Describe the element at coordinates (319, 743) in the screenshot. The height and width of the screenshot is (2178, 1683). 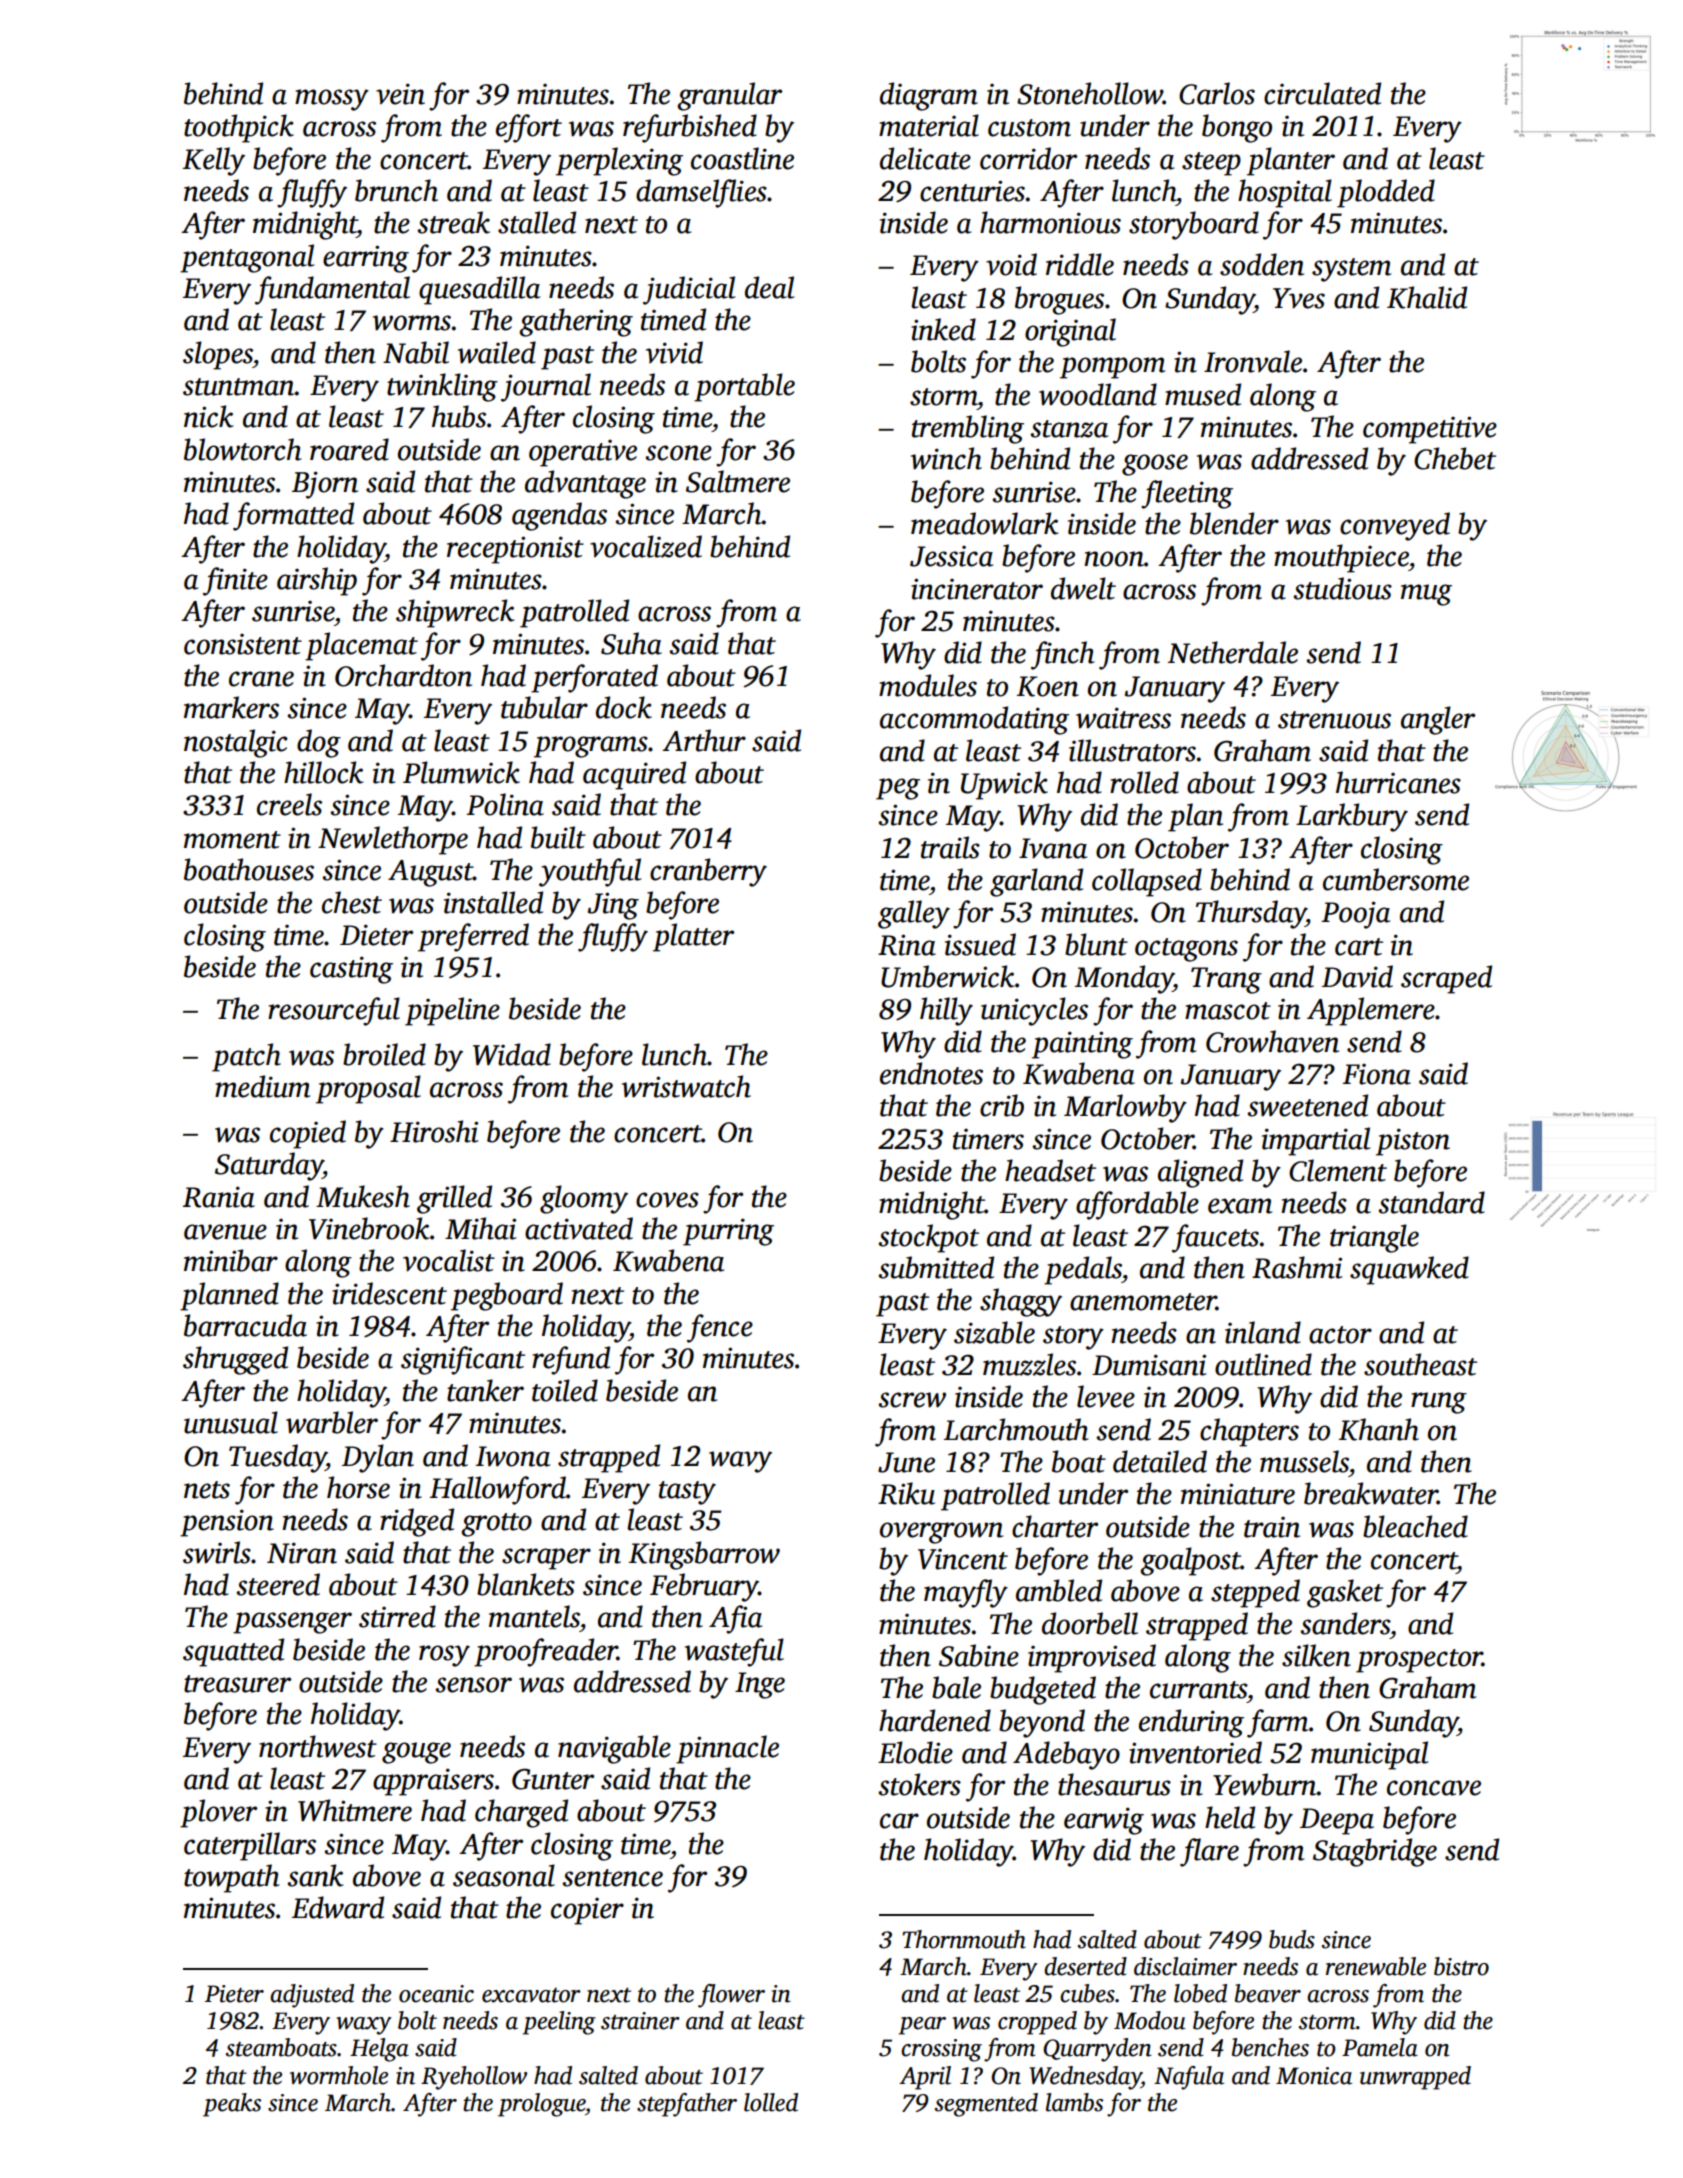
I see `dog` at that location.
